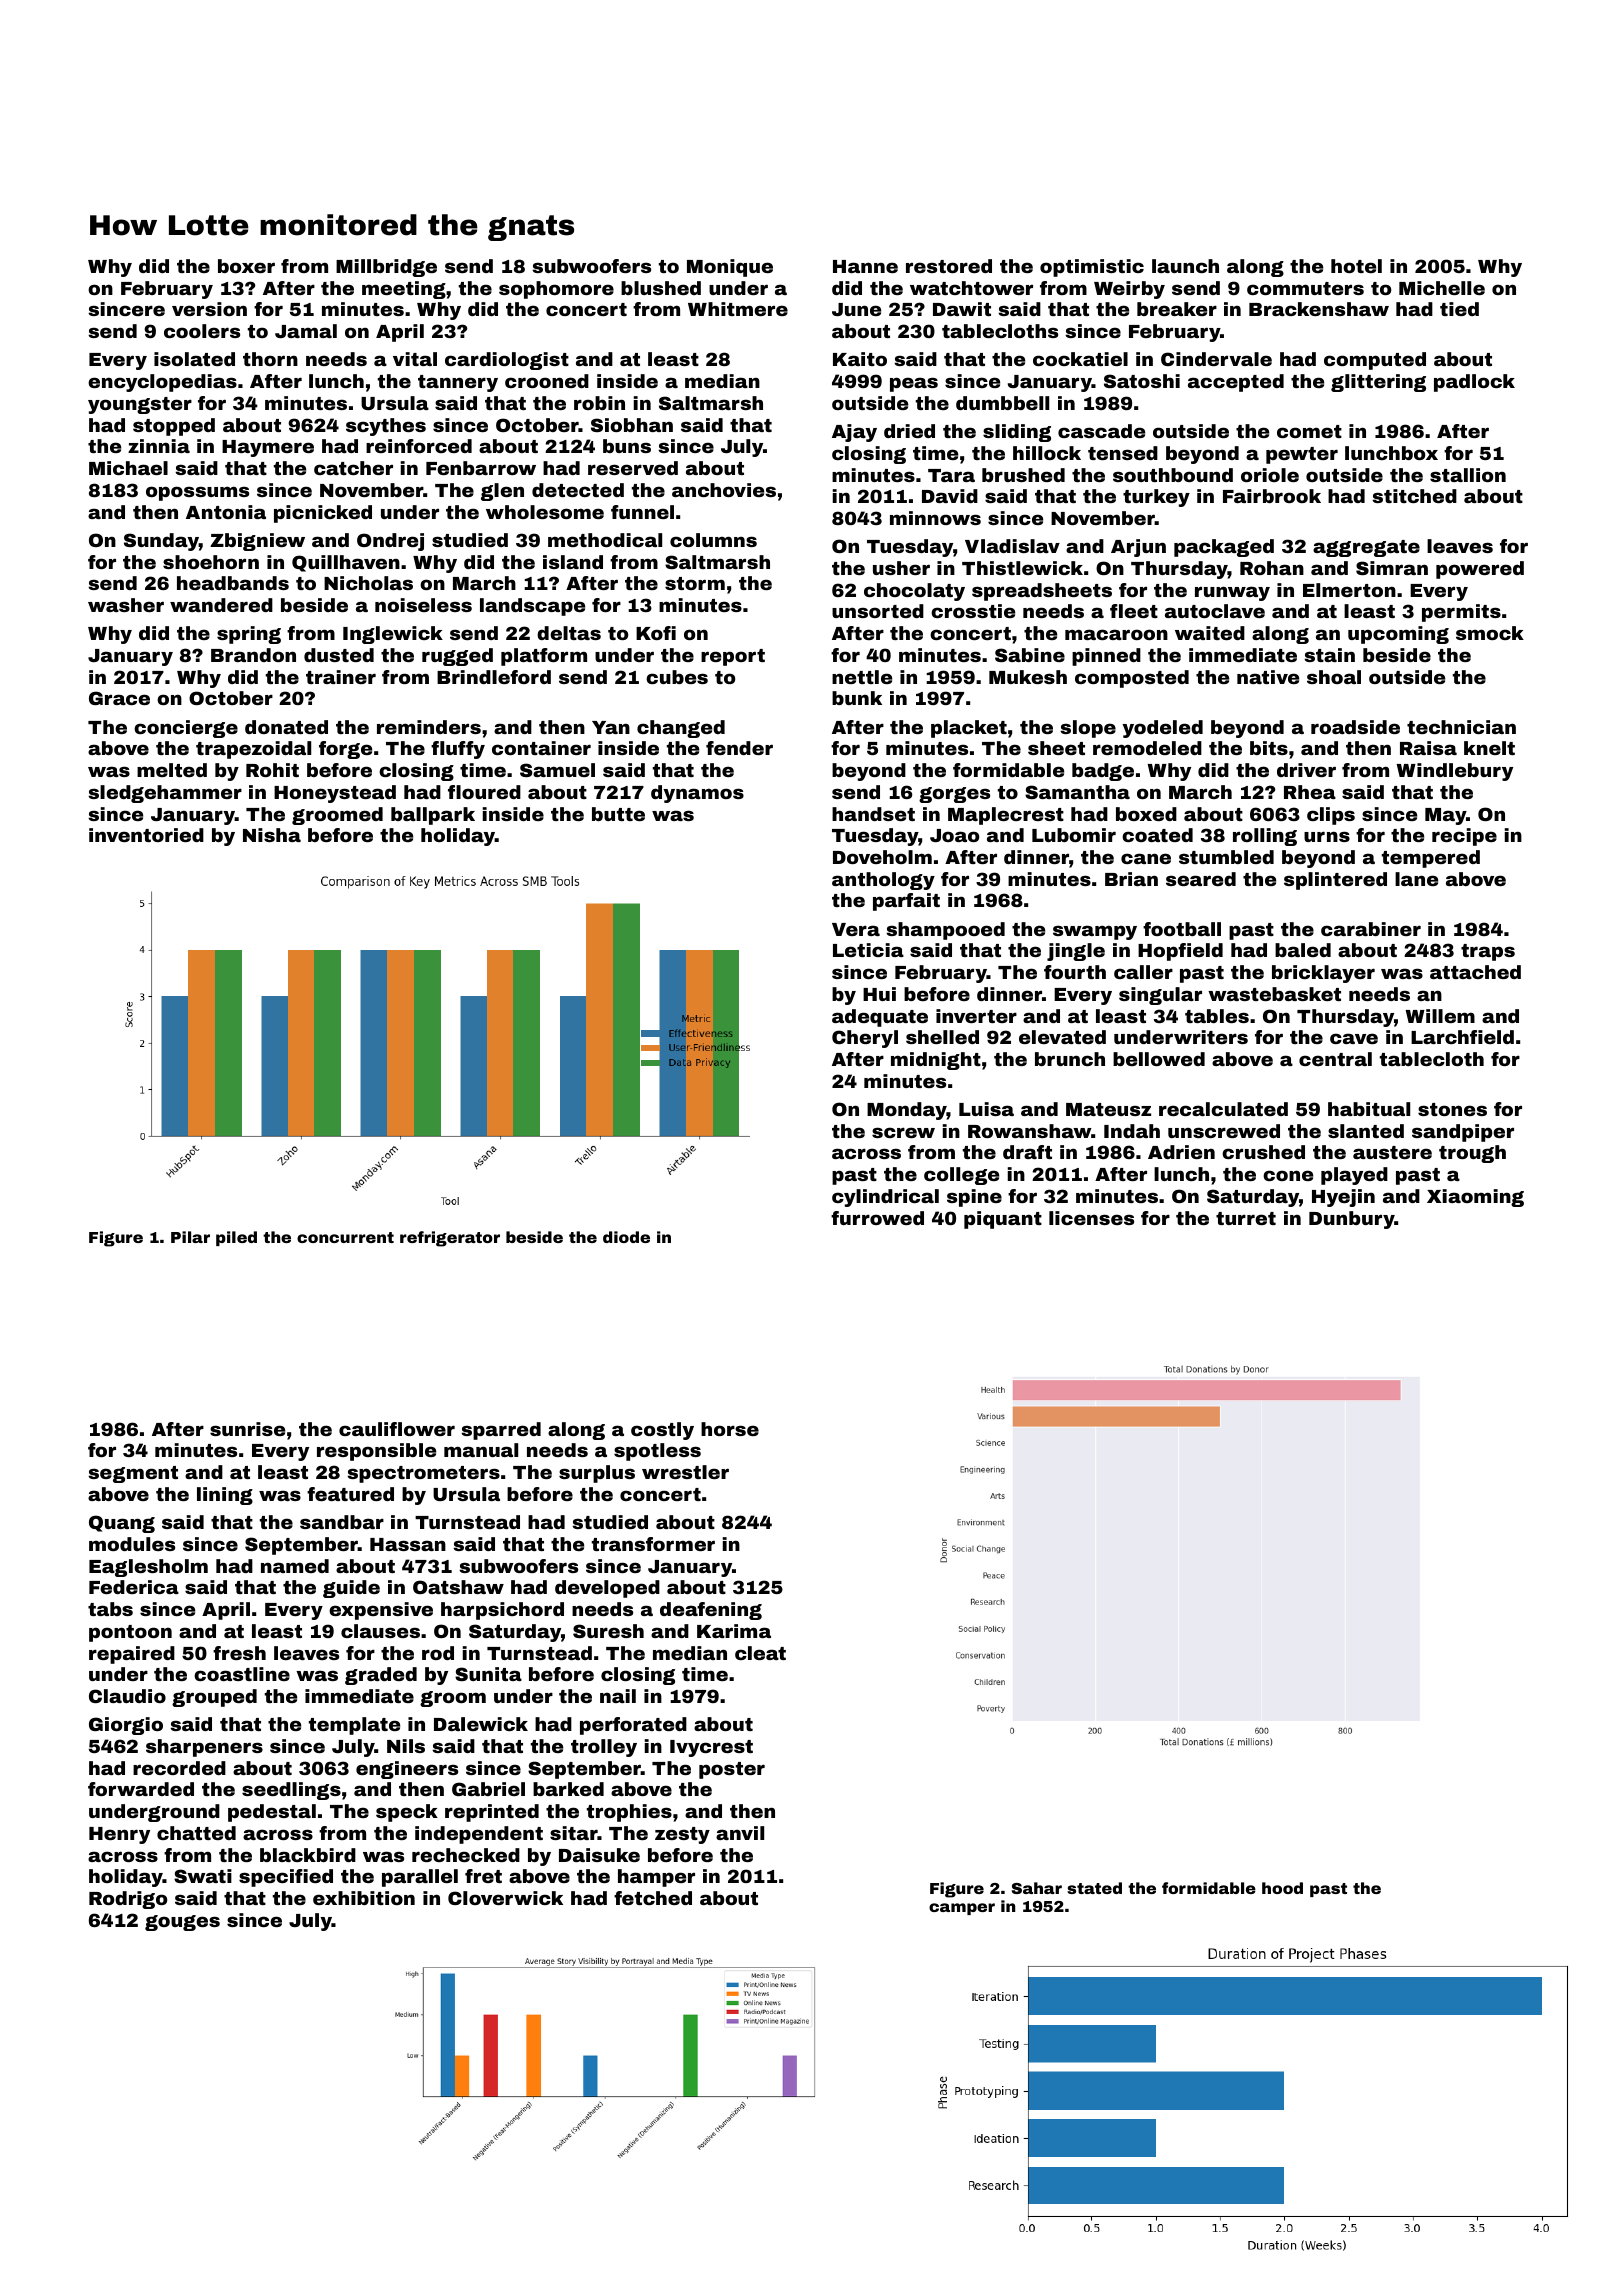 This screenshot has width=1620, height=2292. I want to click on Monique, so click(730, 268).
